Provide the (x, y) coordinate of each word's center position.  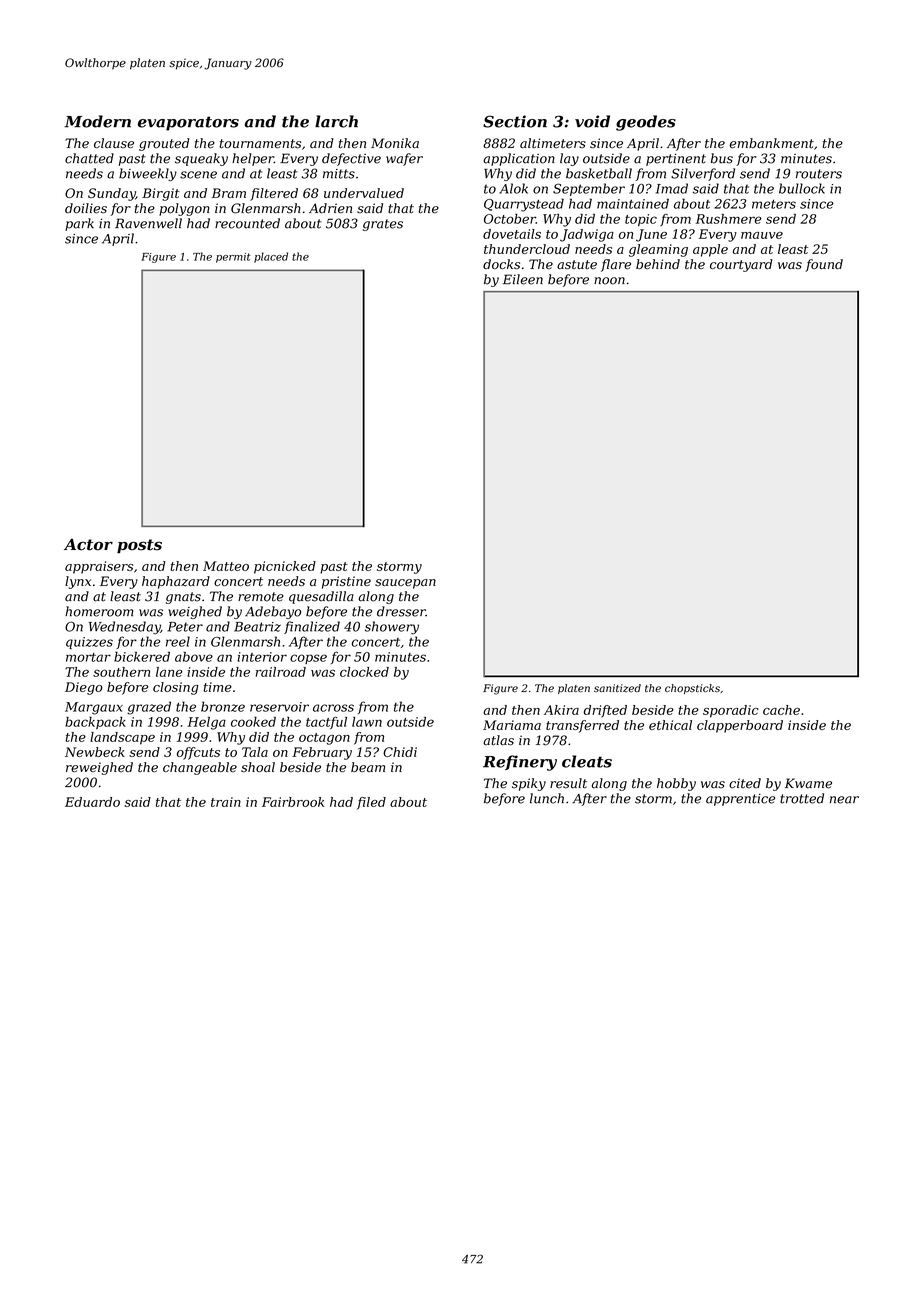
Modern (97, 121)
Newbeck (95, 752)
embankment (771, 143)
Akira (561, 710)
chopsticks (692, 689)
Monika (395, 143)
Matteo (226, 566)
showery (392, 627)
